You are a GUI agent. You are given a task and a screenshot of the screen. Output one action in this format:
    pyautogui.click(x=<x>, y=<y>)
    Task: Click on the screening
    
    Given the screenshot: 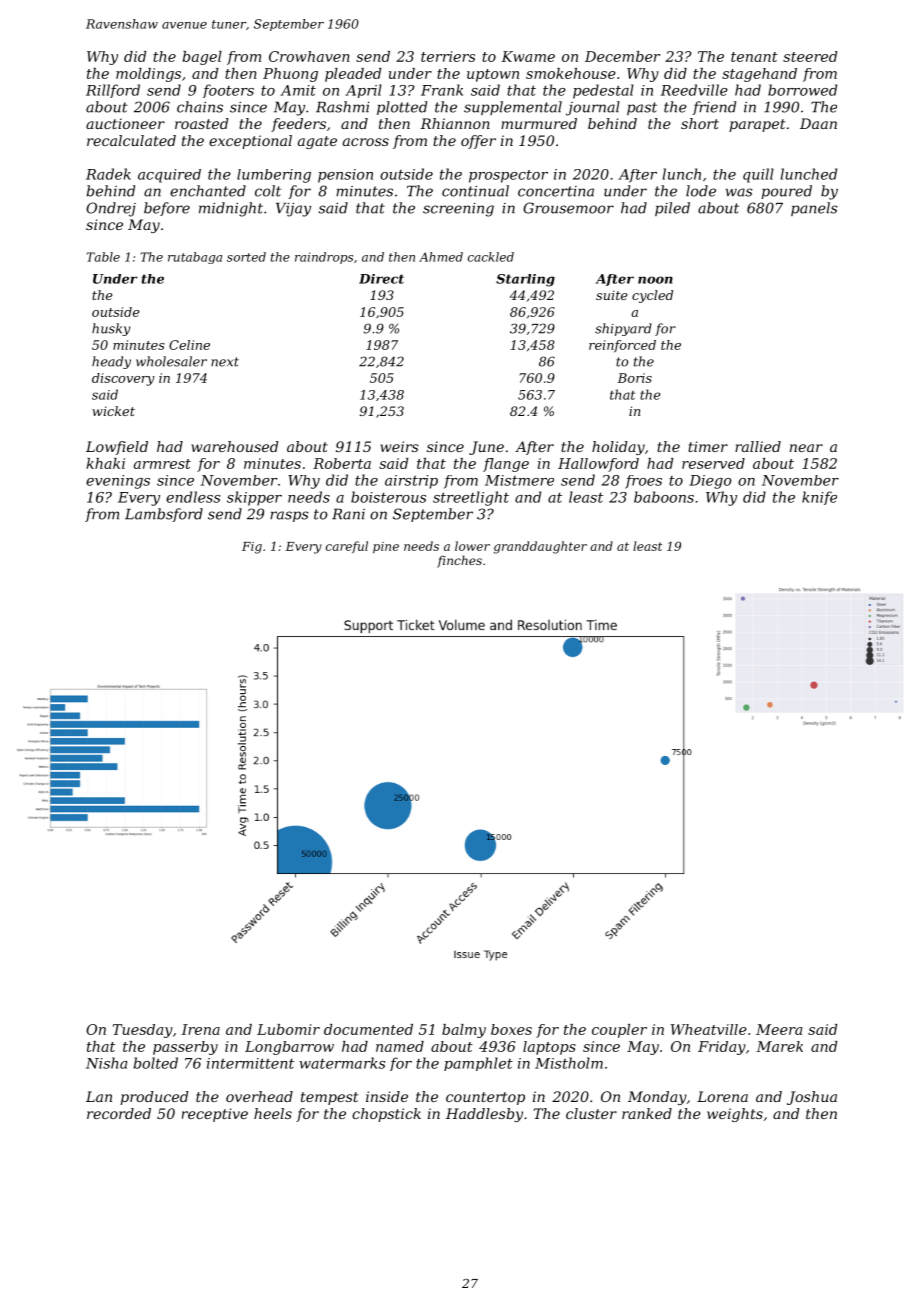 What is the action you would take?
    pyautogui.click(x=458, y=210)
